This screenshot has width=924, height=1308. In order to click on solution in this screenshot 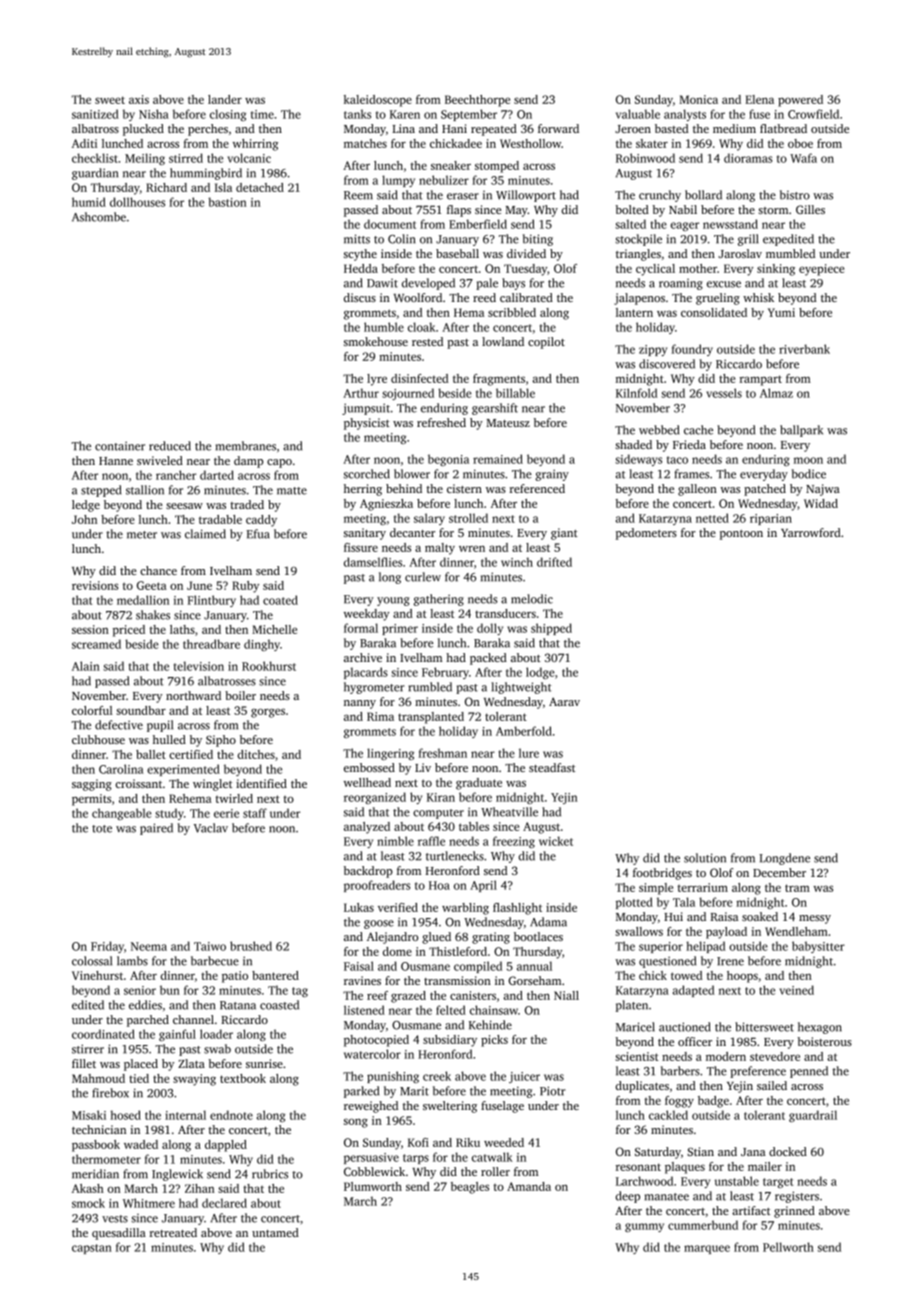, I will do `click(705, 858)`.
